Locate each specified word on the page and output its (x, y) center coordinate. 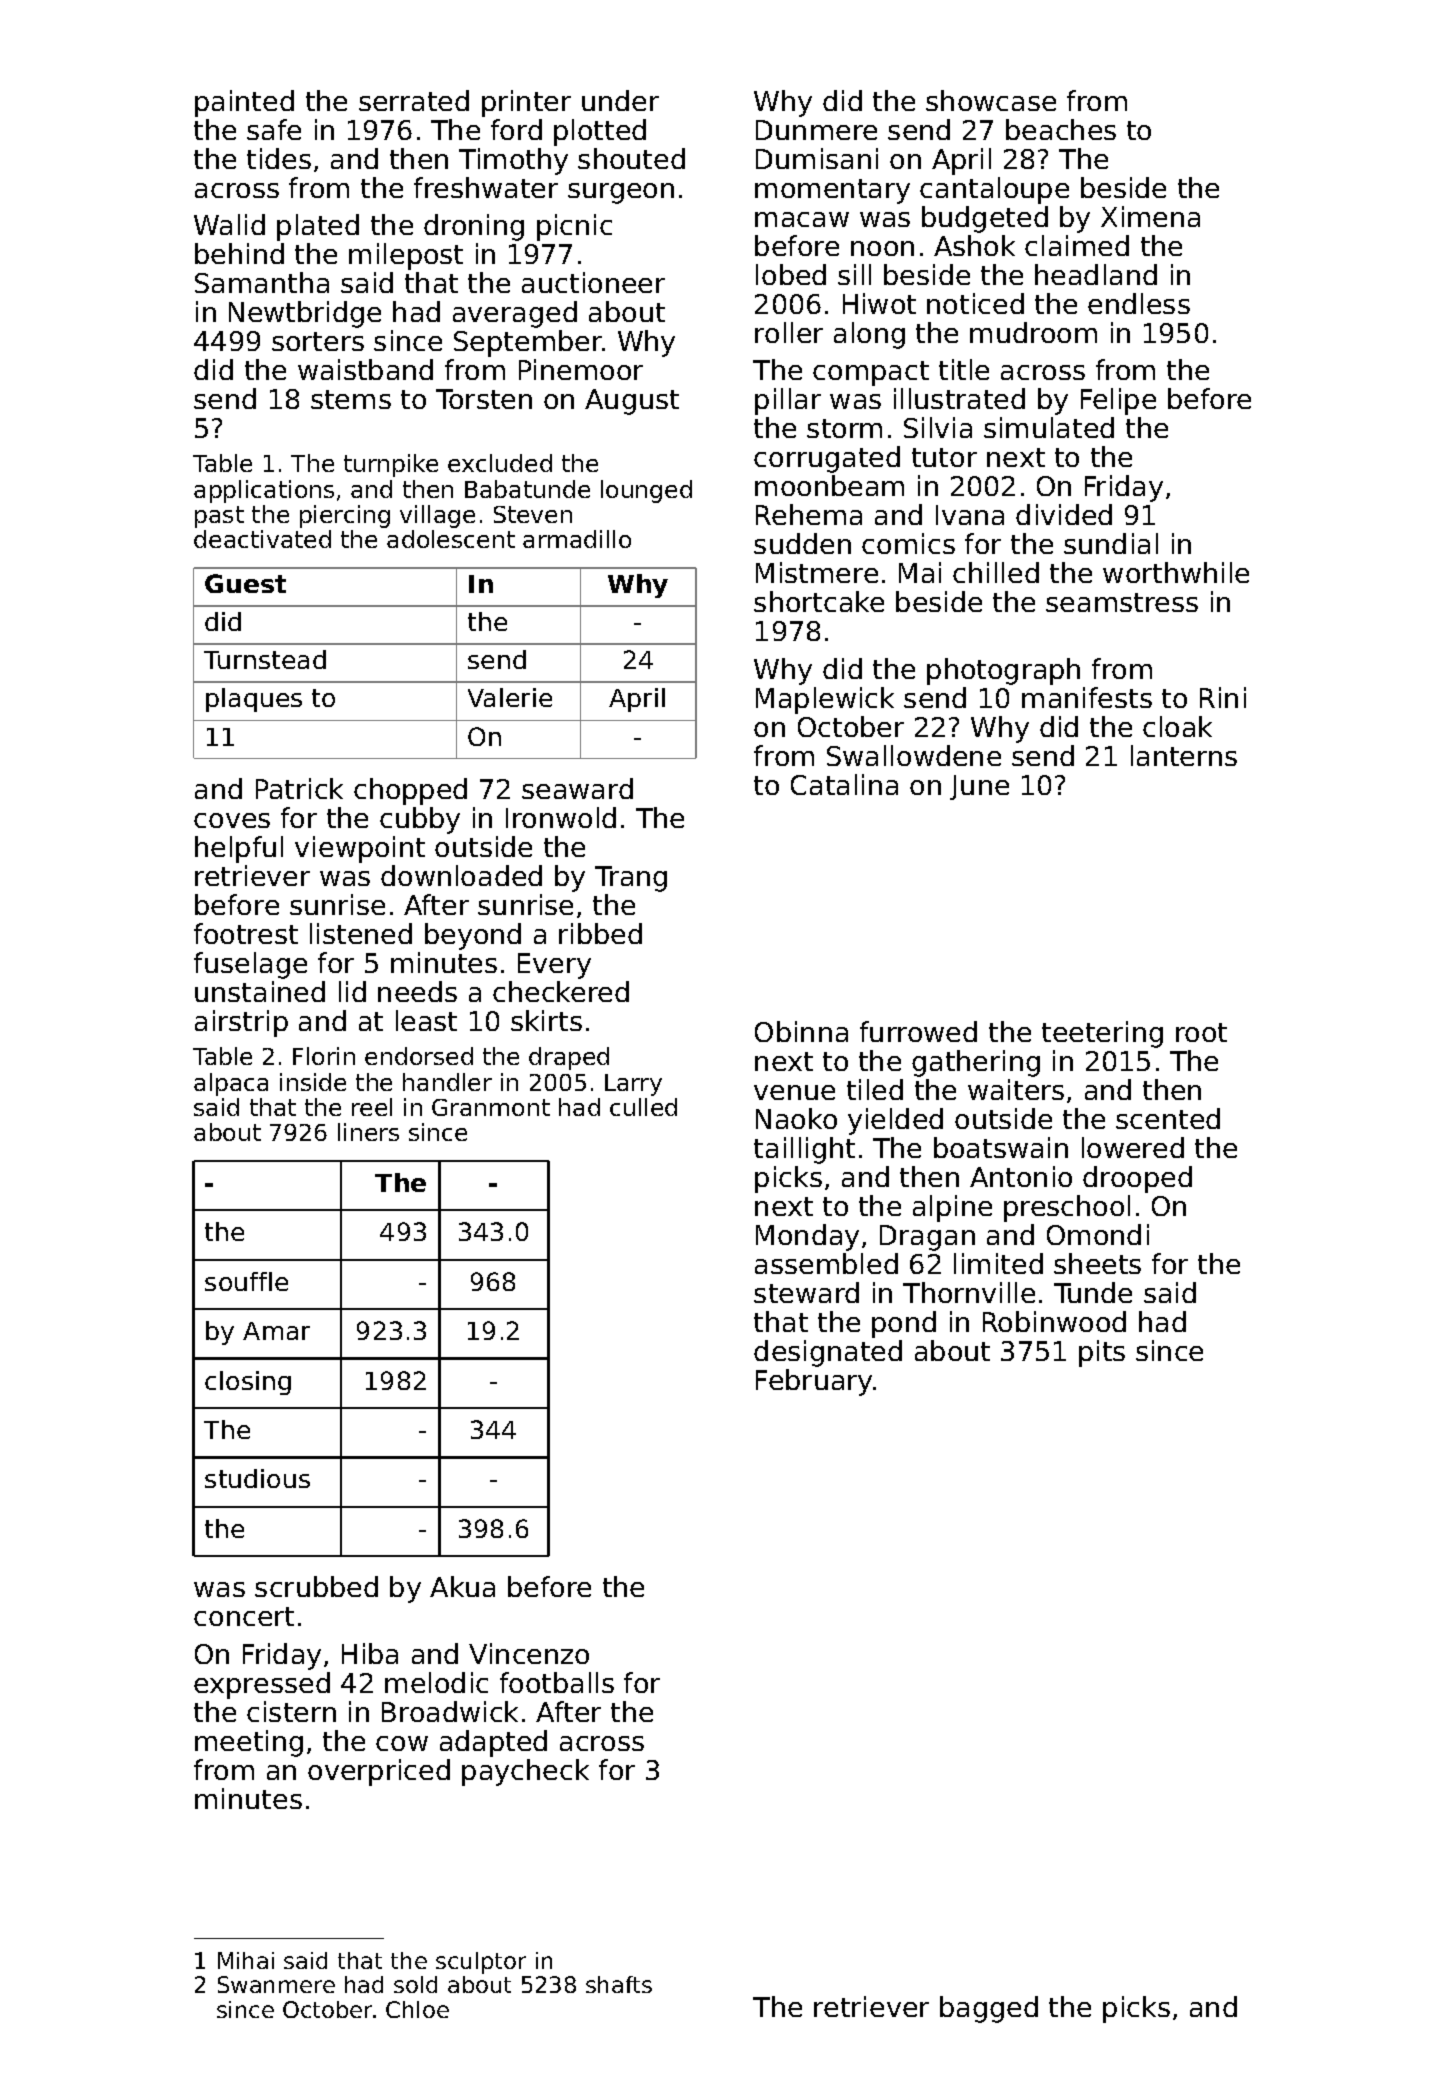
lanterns (1184, 755)
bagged (989, 2009)
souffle (246, 1281)
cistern (291, 1711)
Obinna (801, 1031)
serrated (414, 100)
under (620, 100)
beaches (1061, 129)
